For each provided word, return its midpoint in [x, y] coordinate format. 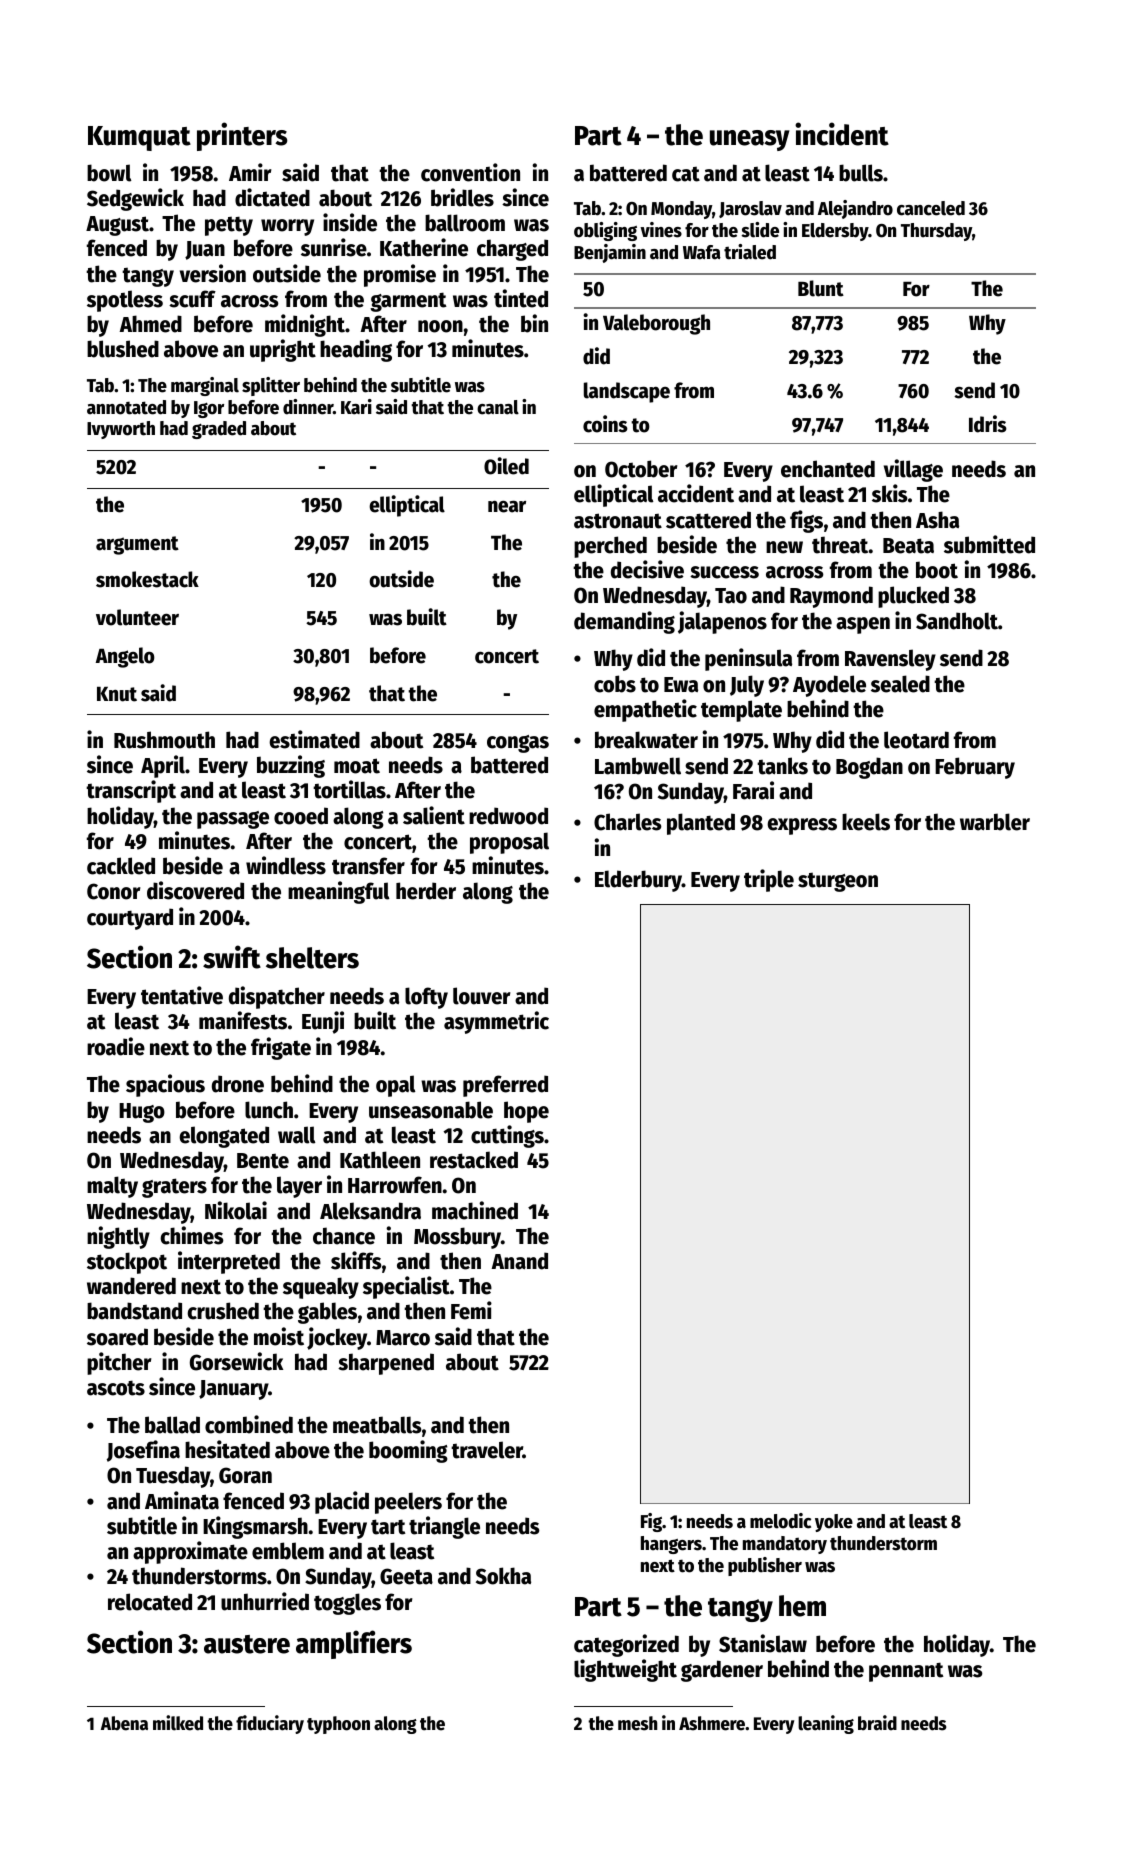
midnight [305, 325]
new [784, 547]
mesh [637, 1723]
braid [877, 1723]
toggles [347, 1604]
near [507, 506]
